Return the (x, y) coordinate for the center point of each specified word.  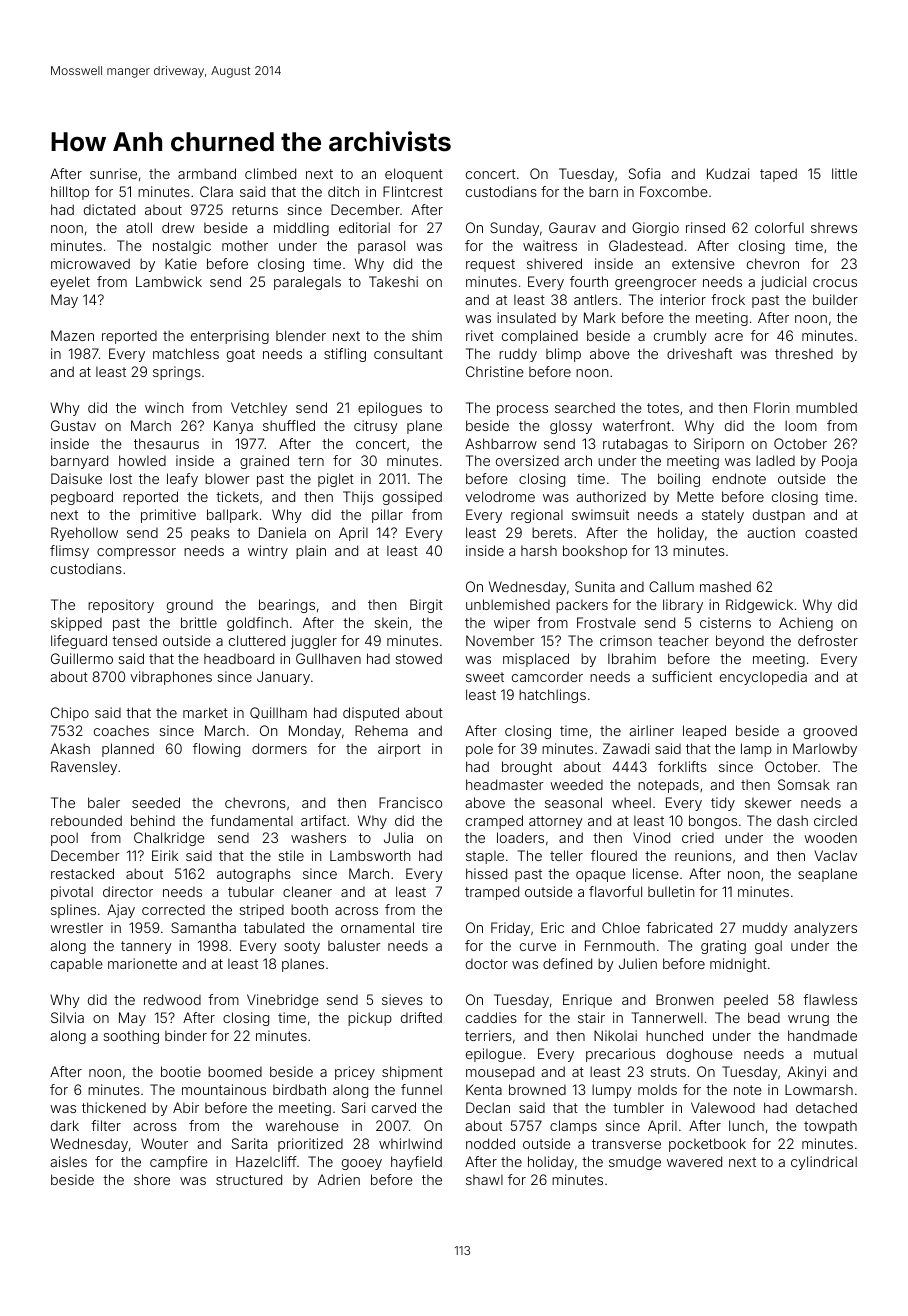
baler (104, 802)
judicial (783, 283)
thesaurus (166, 443)
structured (249, 1179)
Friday (510, 929)
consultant (408, 354)
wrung (808, 1020)
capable (77, 965)
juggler (314, 642)
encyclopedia (763, 678)
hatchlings (552, 696)
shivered (554, 263)
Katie (181, 263)
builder (835, 299)
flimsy (69, 552)
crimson (626, 640)
